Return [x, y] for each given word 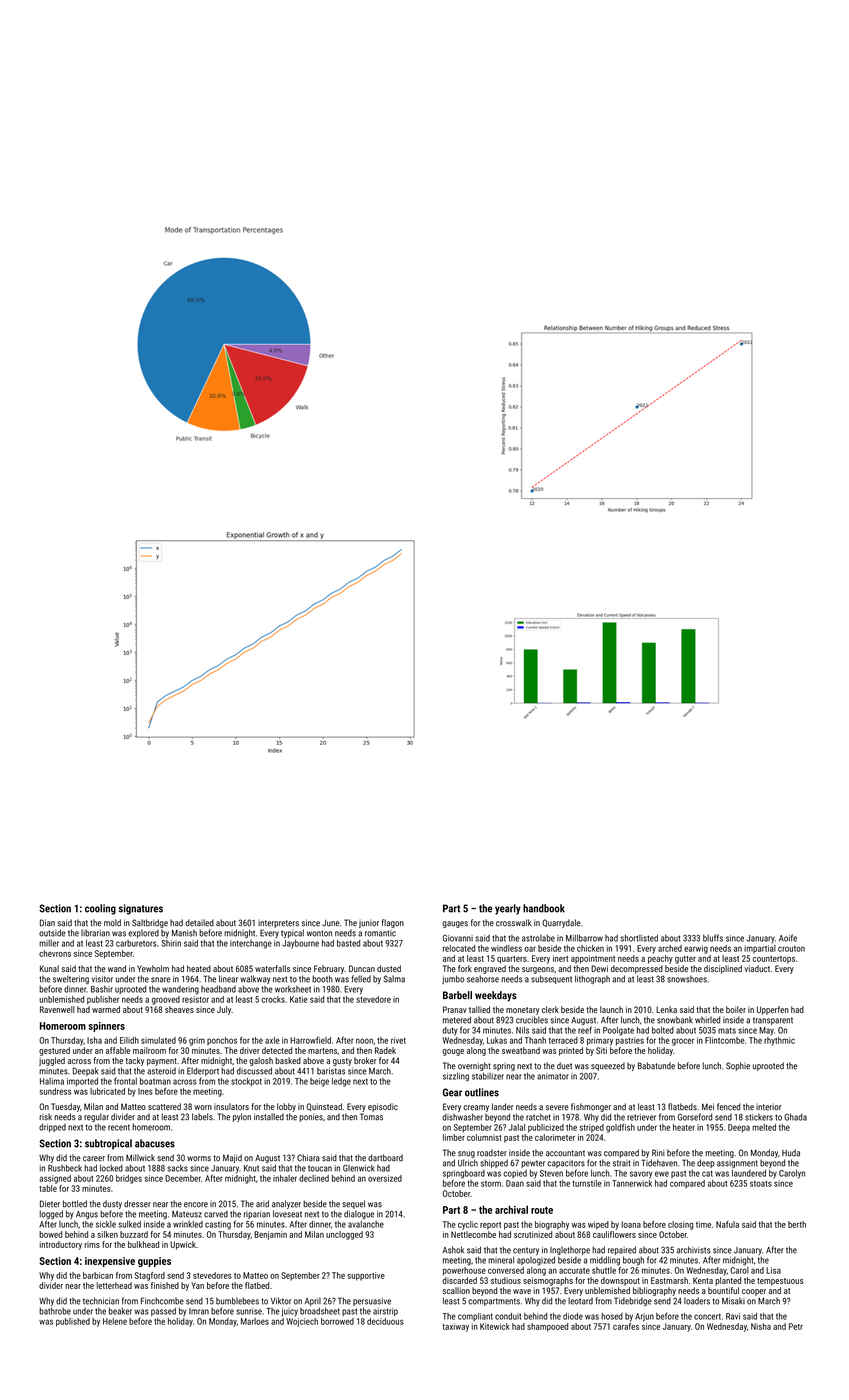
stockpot [246, 1082]
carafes [626, 1326]
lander [502, 1107]
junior [369, 924]
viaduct [757, 968]
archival [511, 1209]
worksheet [293, 989]
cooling [100, 909]
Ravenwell [57, 1009]
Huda [791, 1153]
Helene [115, 1321]
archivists [694, 1250]
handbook [544, 908]
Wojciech [302, 1322]
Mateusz [187, 1214]
